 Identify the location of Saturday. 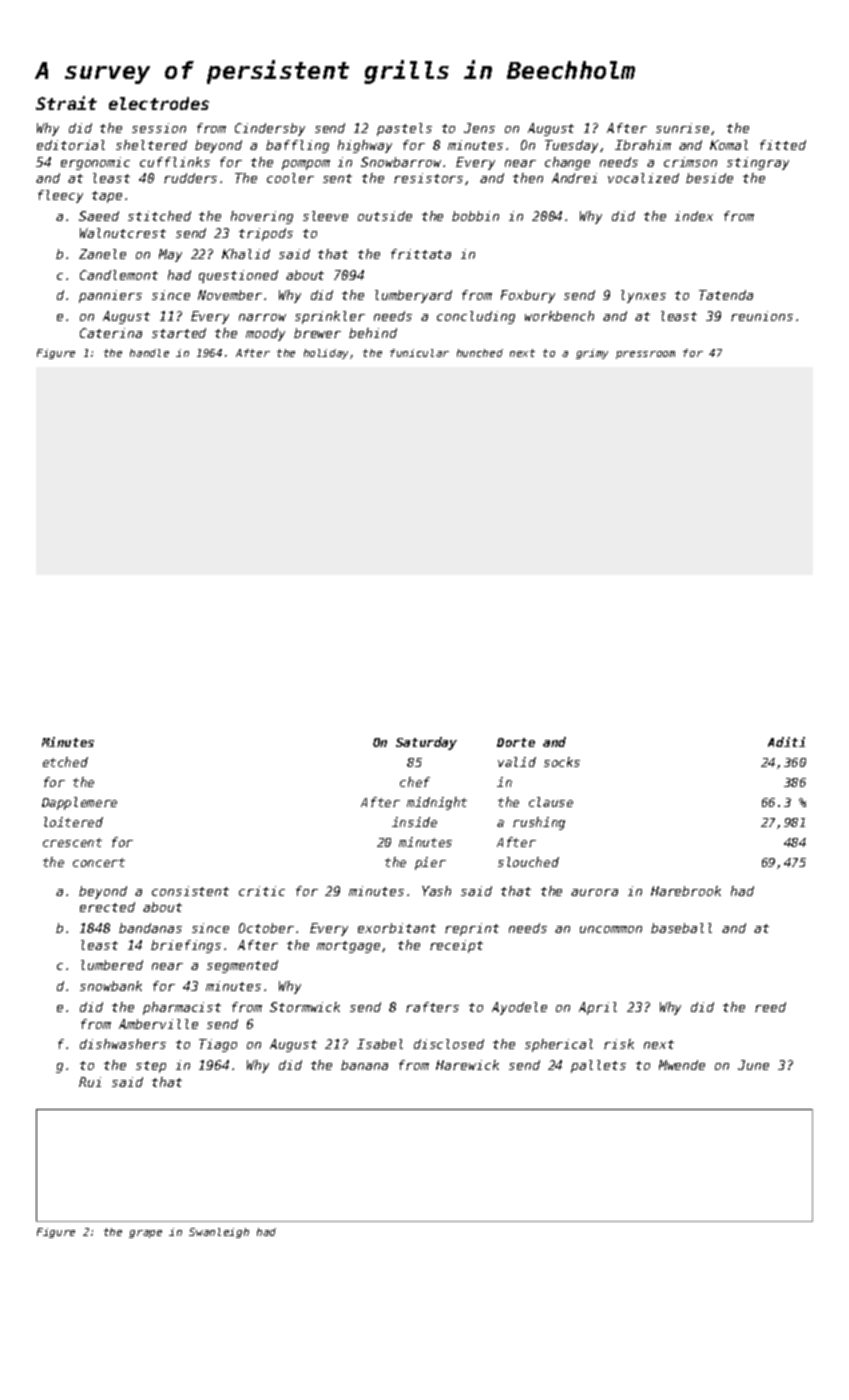
(426, 743).
